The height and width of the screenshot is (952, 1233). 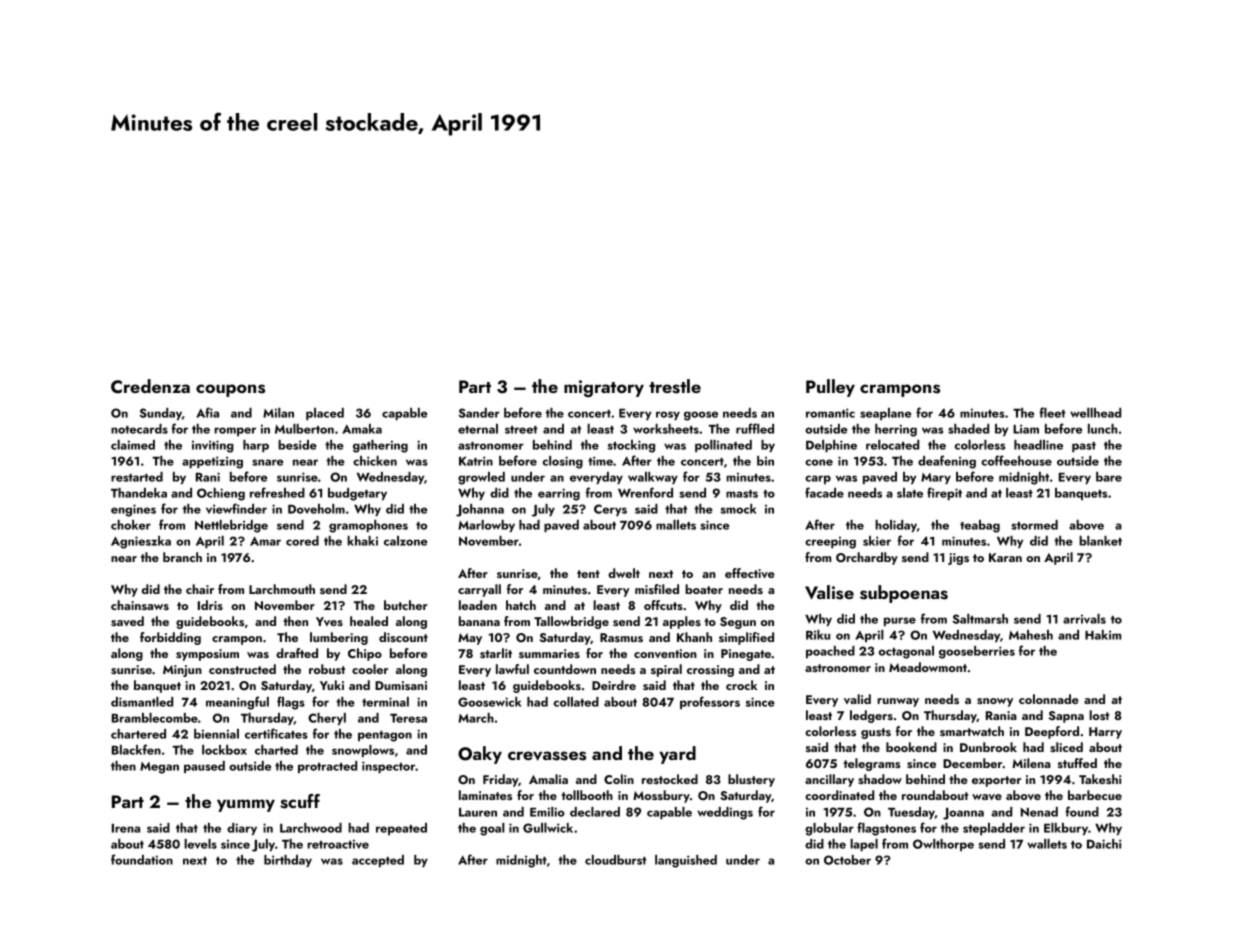 What do you see at coordinates (182, 671) in the screenshot?
I see `Minjun` at bounding box center [182, 671].
